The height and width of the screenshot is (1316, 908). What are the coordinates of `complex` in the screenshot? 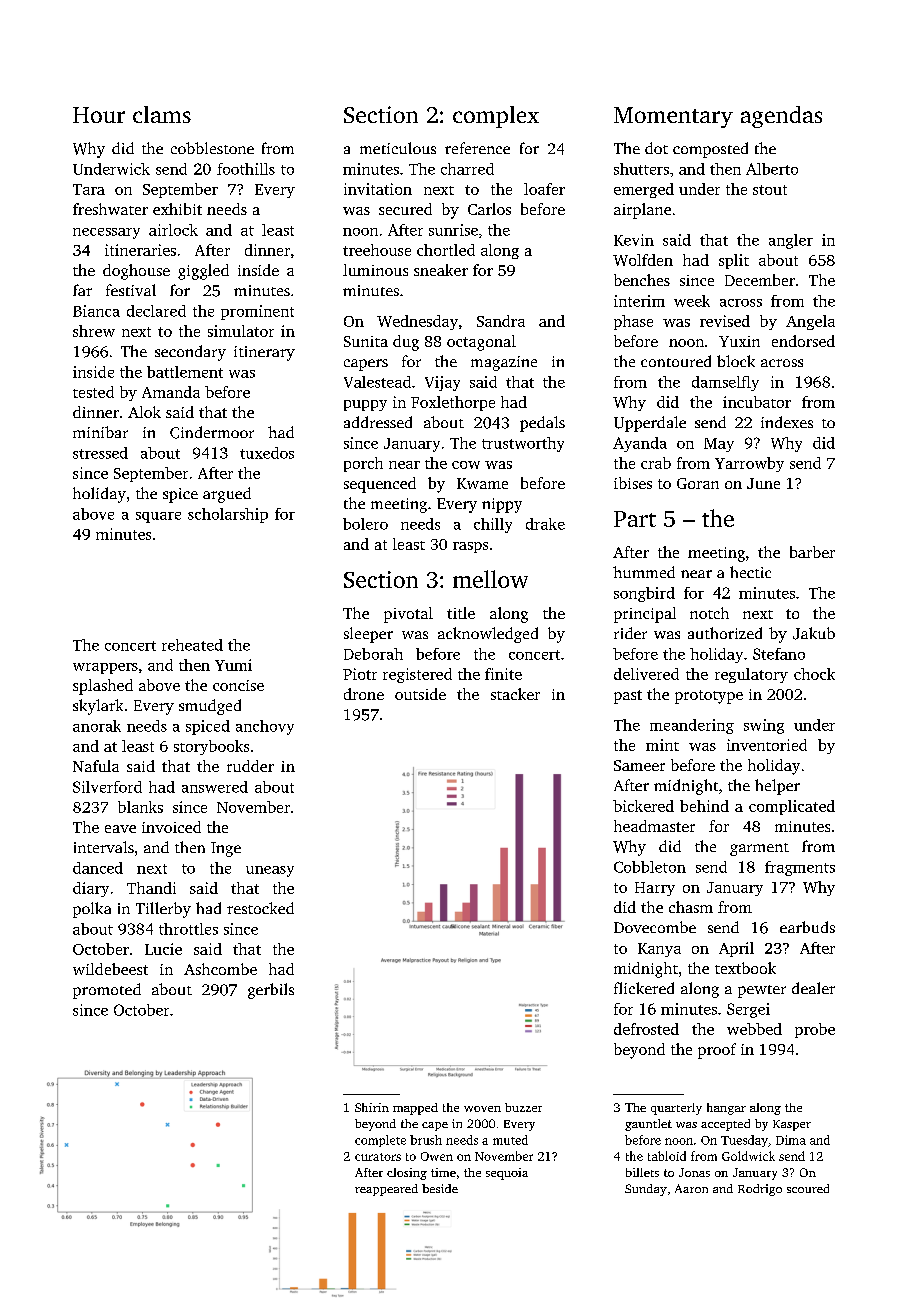 It's located at (496, 117).
